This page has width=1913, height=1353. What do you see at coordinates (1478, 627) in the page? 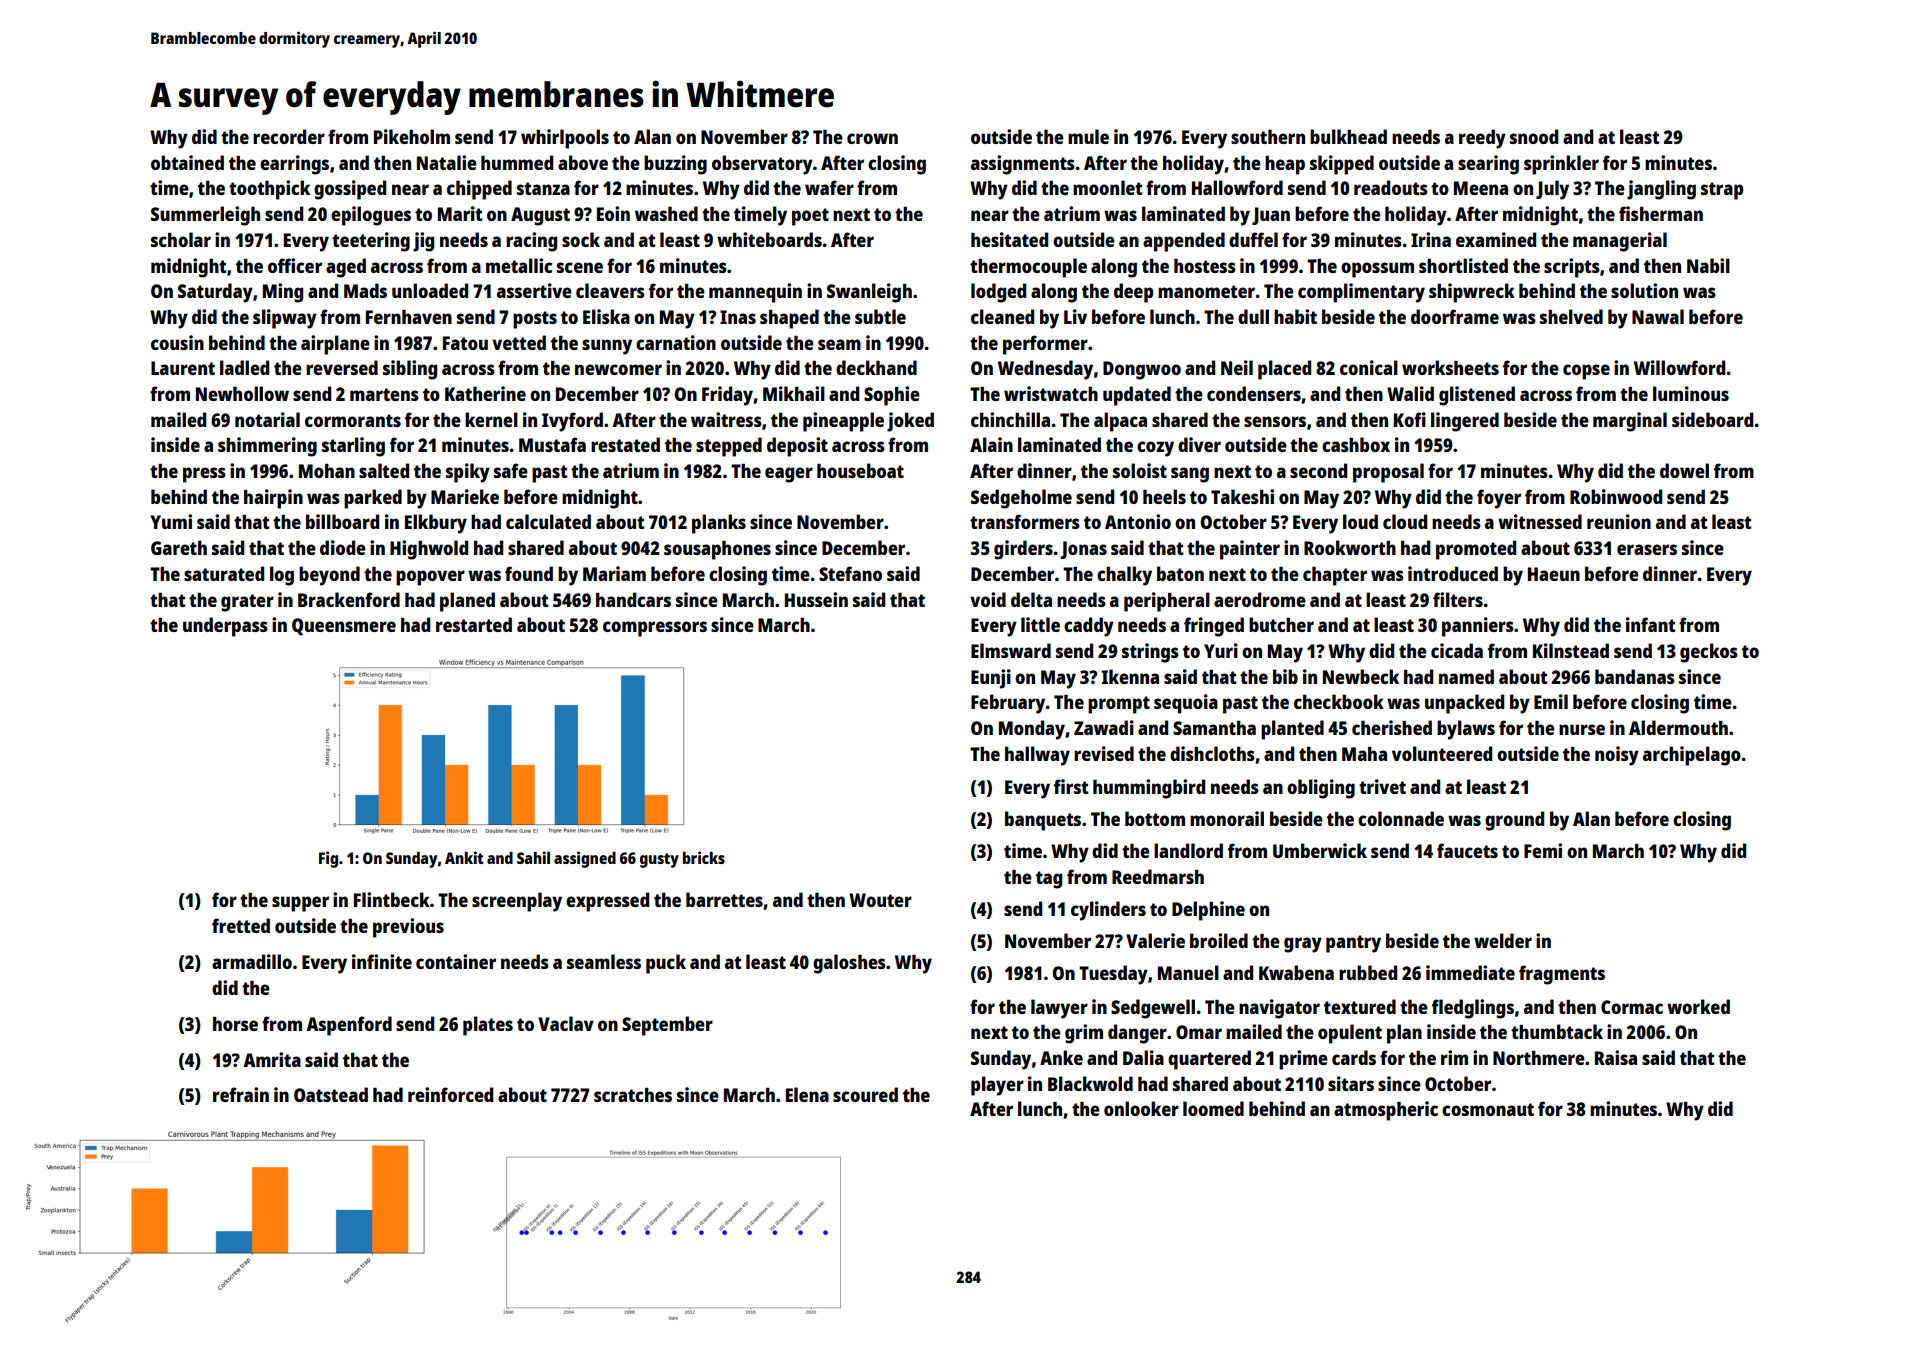
I see `panniers` at bounding box center [1478, 627].
